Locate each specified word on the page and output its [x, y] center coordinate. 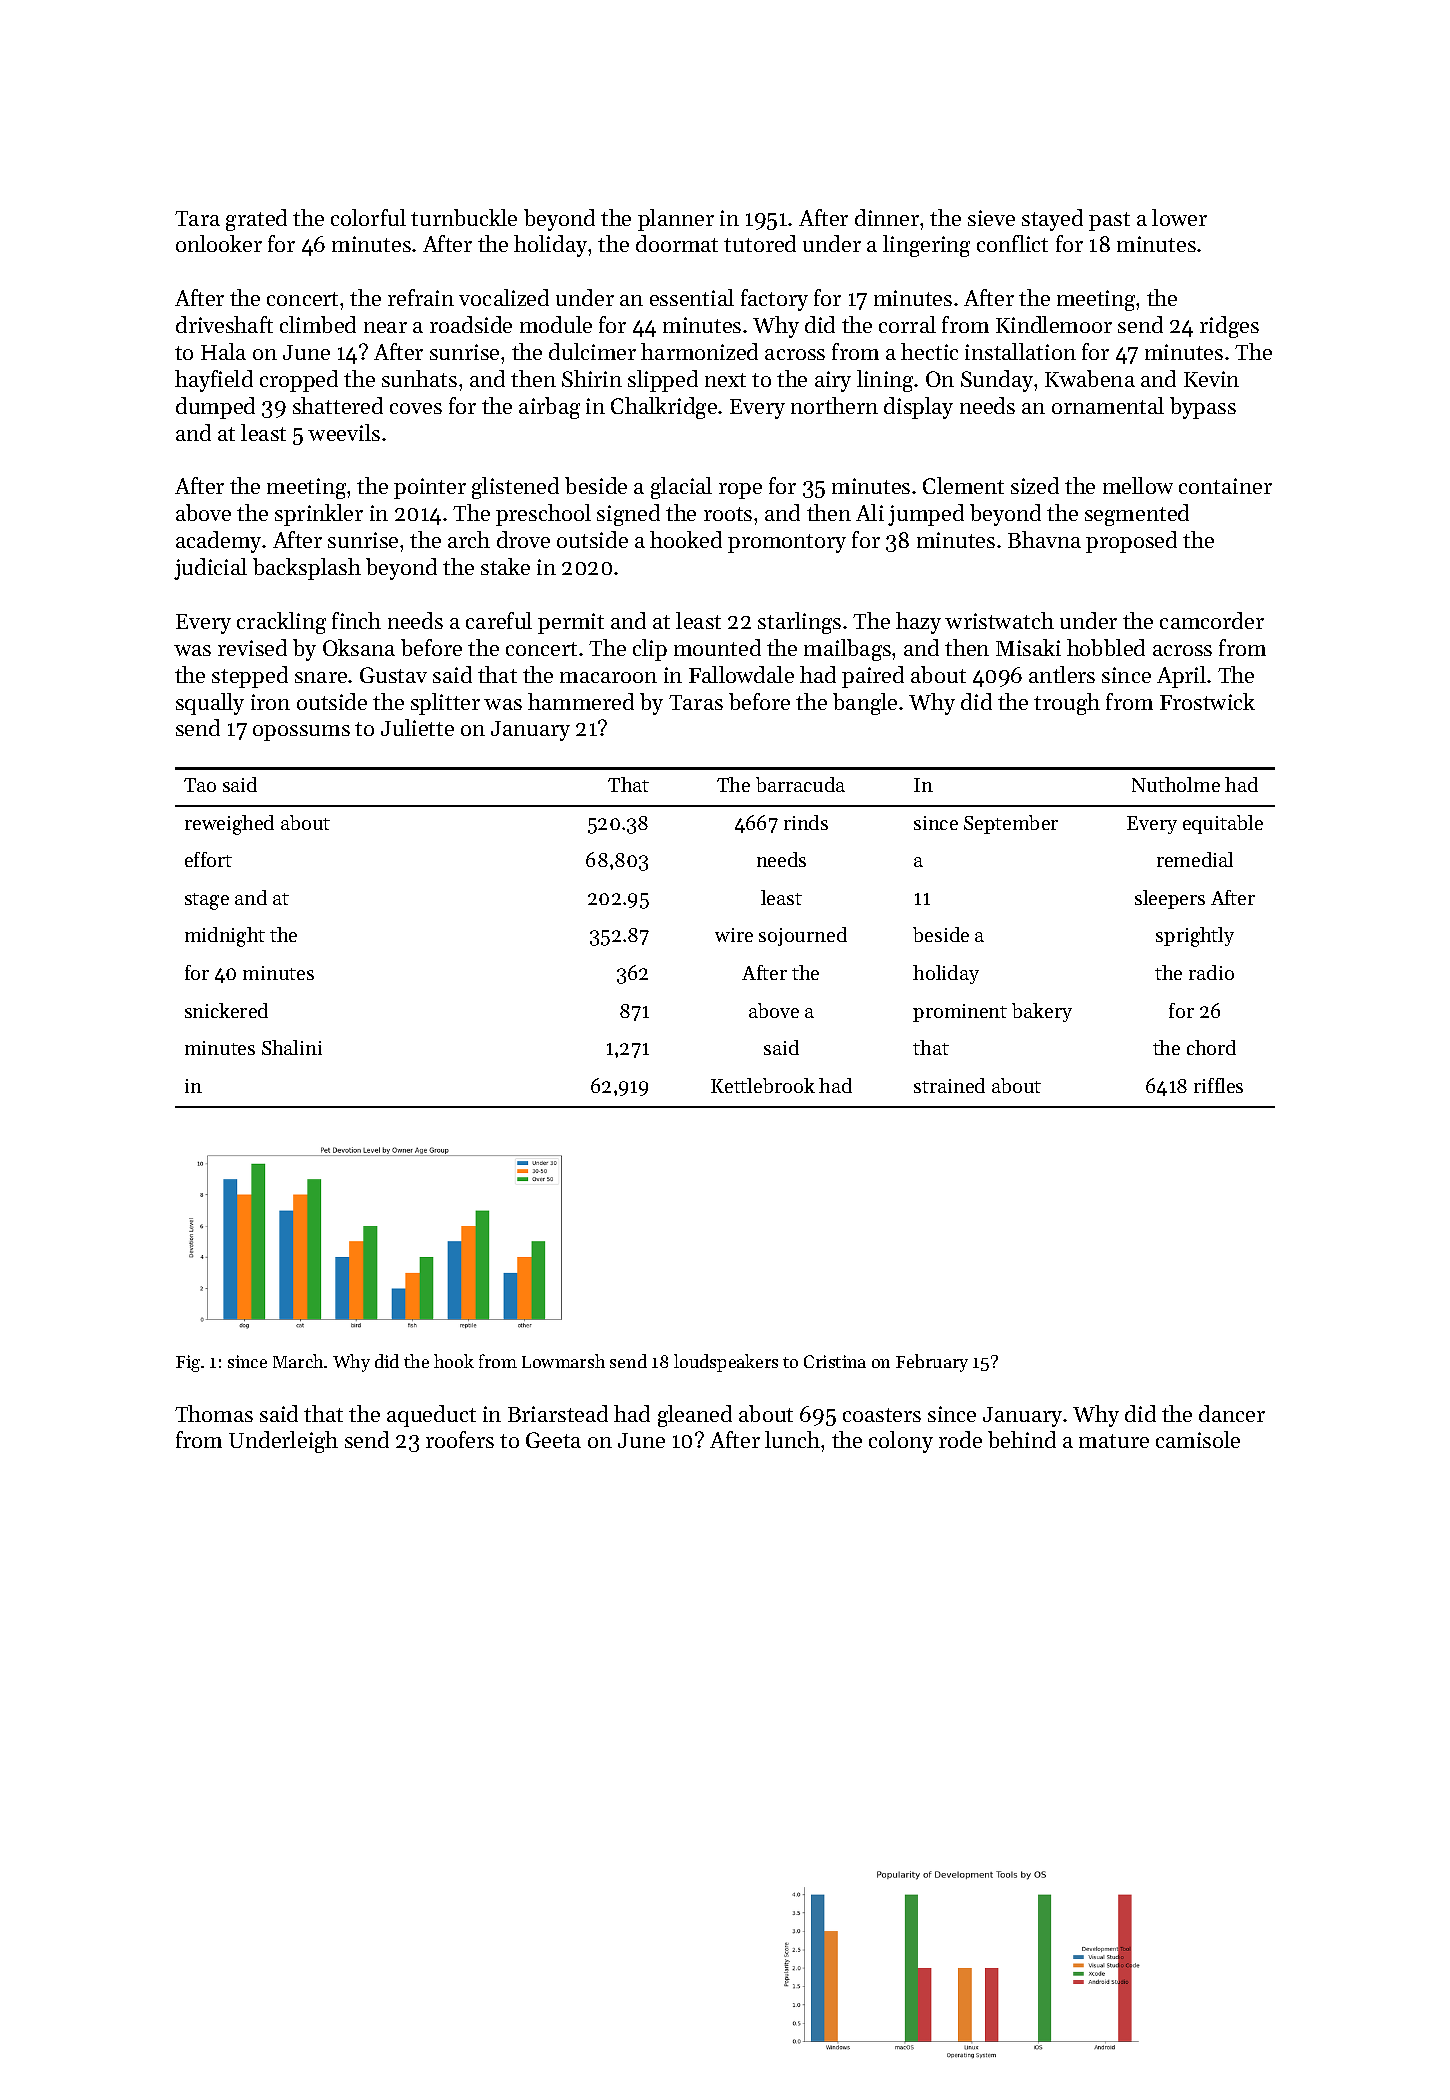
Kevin [1211, 379]
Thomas [214, 1413]
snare [321, 677]
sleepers [1170, 899]
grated [256, 220]
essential [692, 297]
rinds [806, 822]
